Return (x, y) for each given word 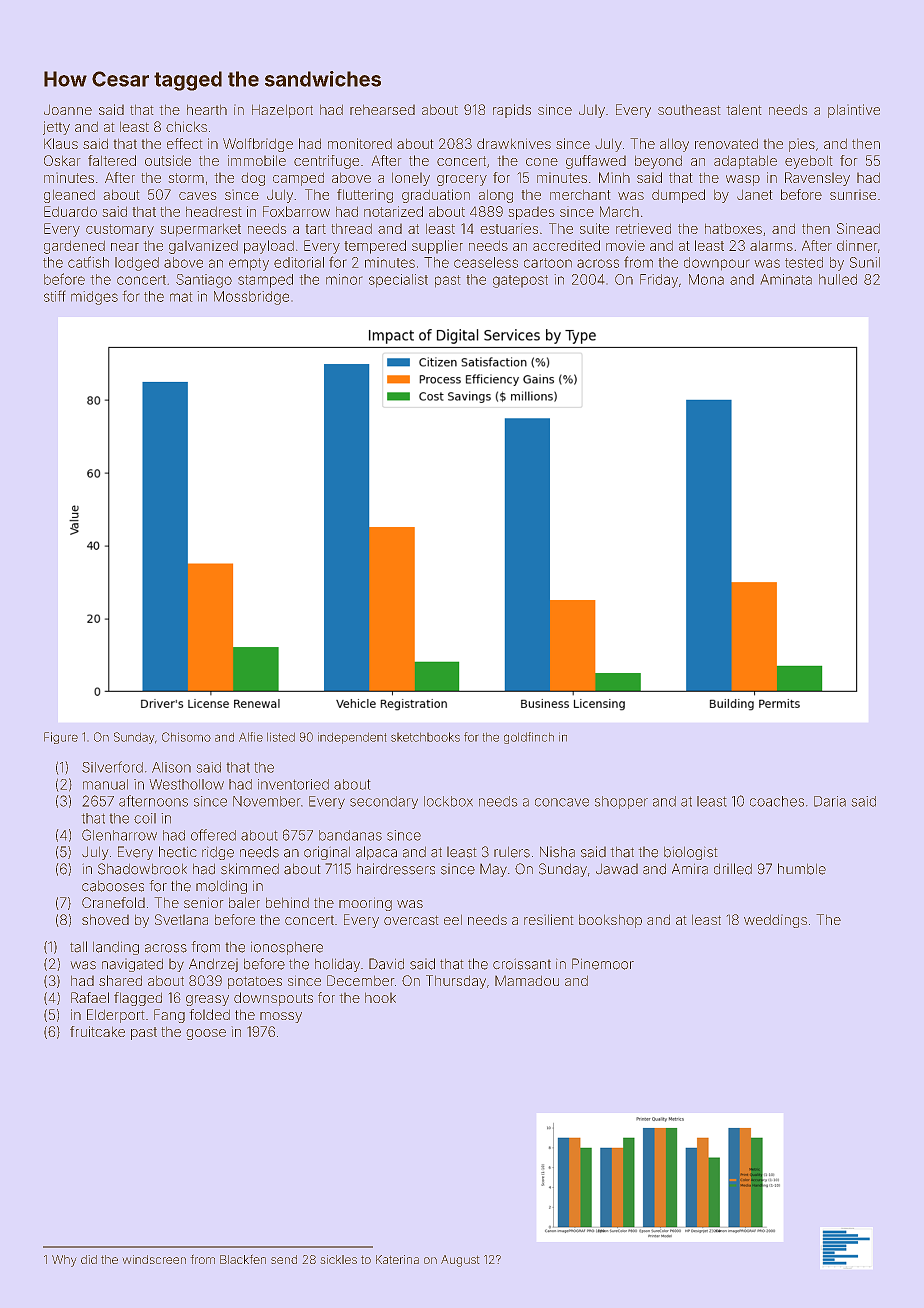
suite (594, 228)
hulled (838, 279)
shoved (105, 919)
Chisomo (186, 737)
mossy (281, 1017)
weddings (775, 921)
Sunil (865, 262)
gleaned (69, 196)
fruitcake (97, 1031)
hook (380, 997)
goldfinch (529, 738)
